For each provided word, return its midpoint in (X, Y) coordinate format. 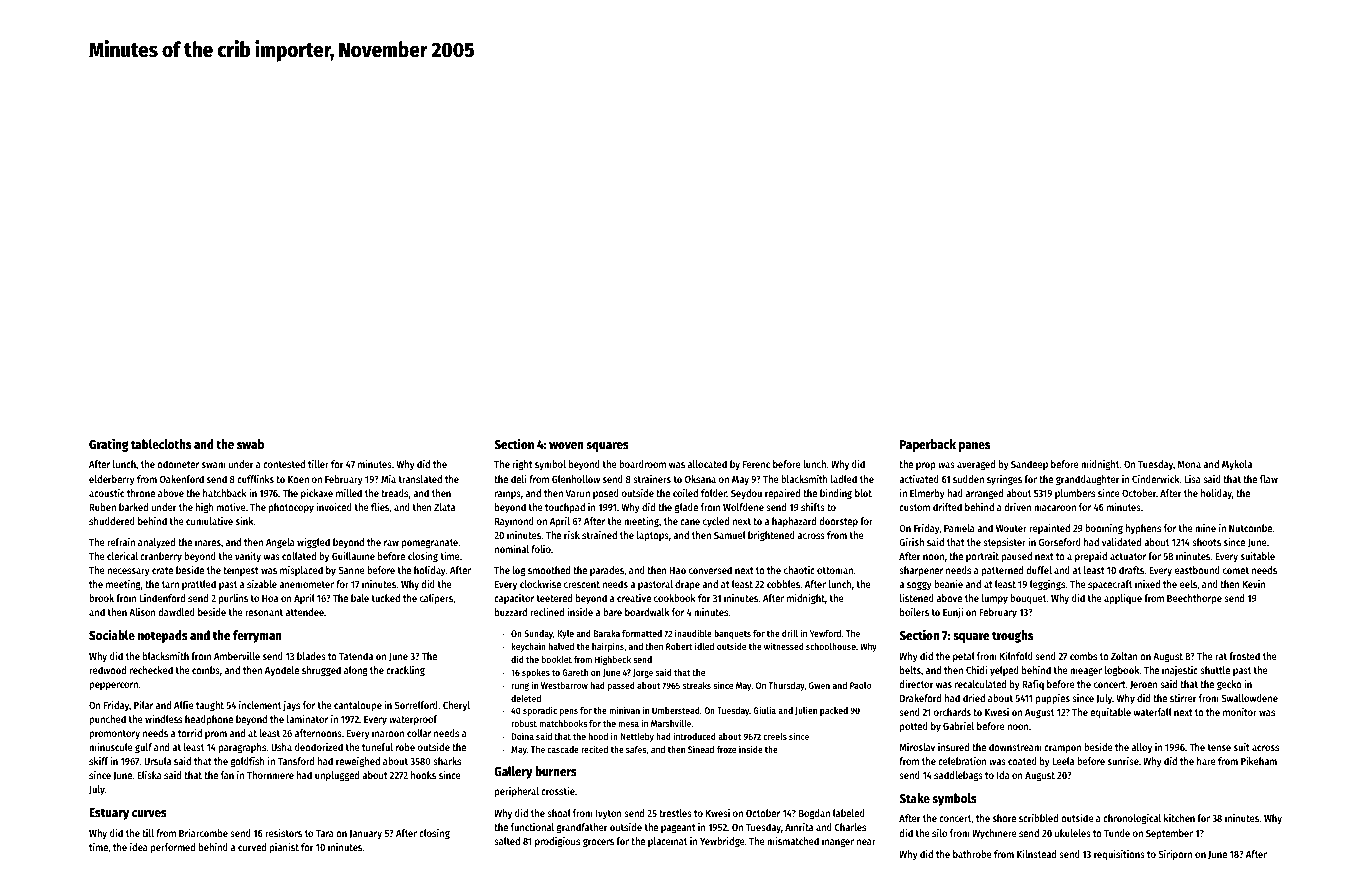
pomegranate (430, 543)
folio (541, 549)
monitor (1240, 712)
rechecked (151, 670)
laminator (307, 719)
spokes (536, 673)
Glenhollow (576, 479)
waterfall (1153, 712)
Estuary (109, 814)
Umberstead (676, 710)
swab (250, 444)
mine (1205, 528)
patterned (1002, 571)
